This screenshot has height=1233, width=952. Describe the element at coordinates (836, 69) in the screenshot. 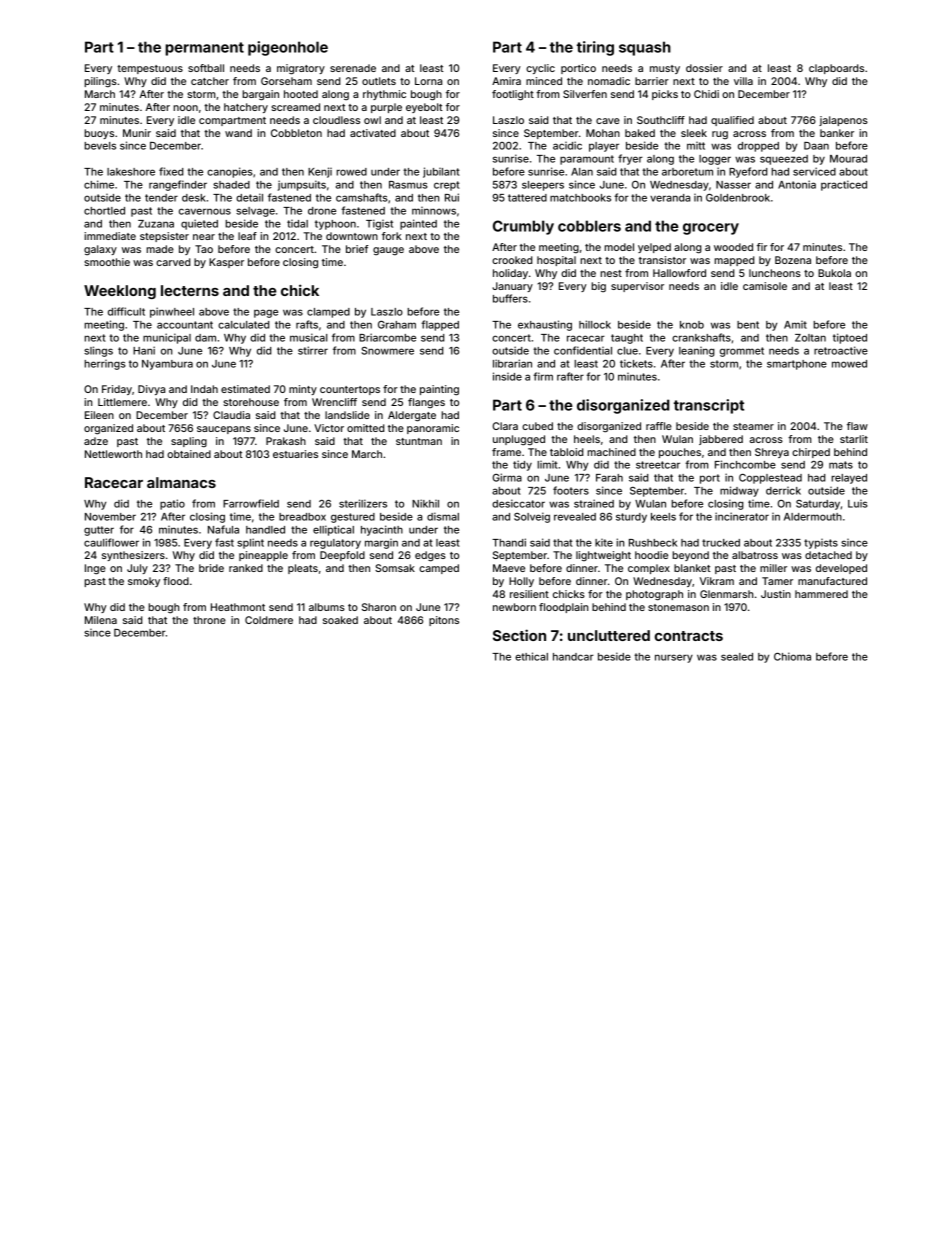

I see `clapboards` at that location.
